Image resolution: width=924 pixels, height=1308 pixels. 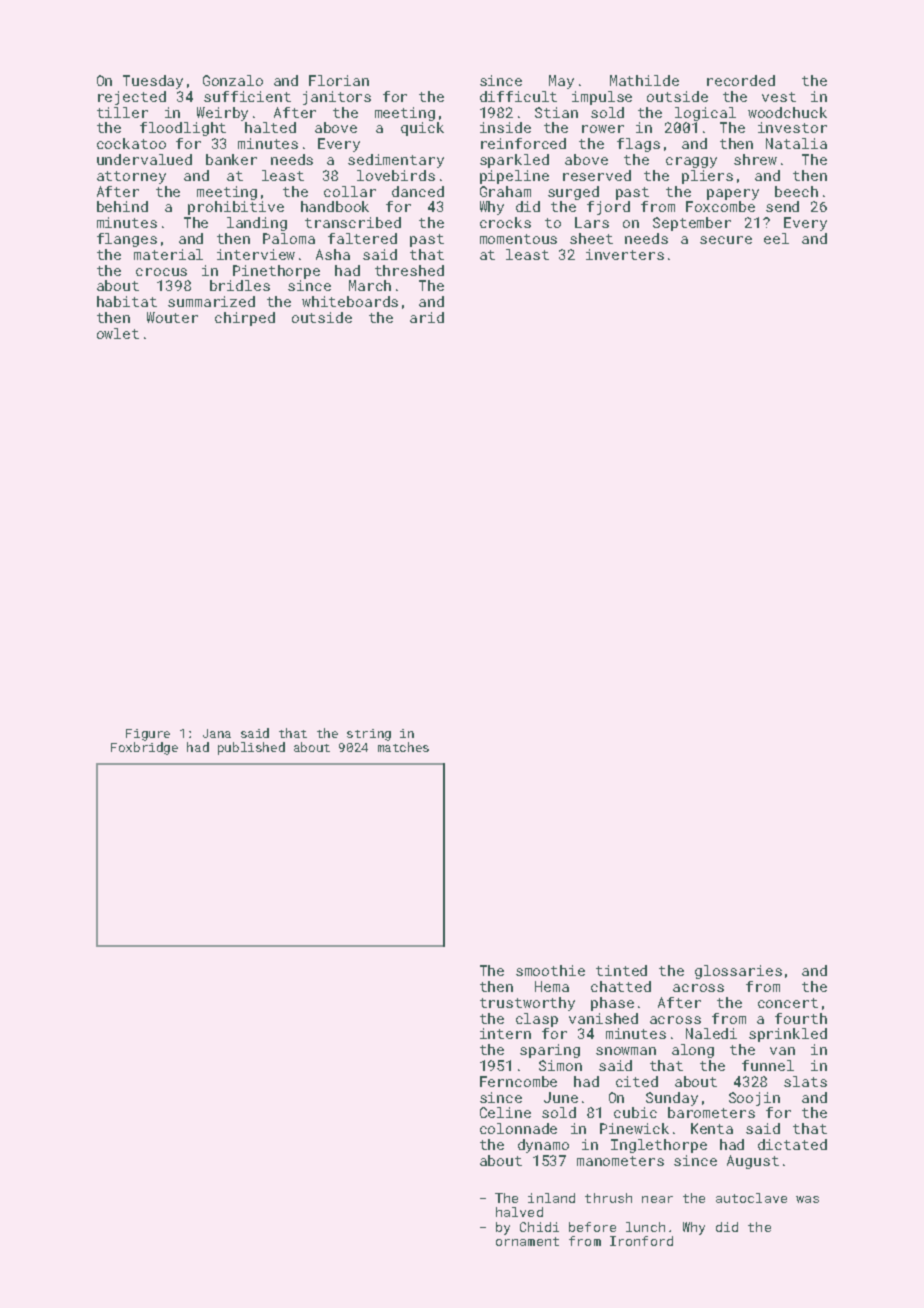 What do you see at coordinates (427, 317) in the page?
I see `arid` at bounding box center [427, 317].
